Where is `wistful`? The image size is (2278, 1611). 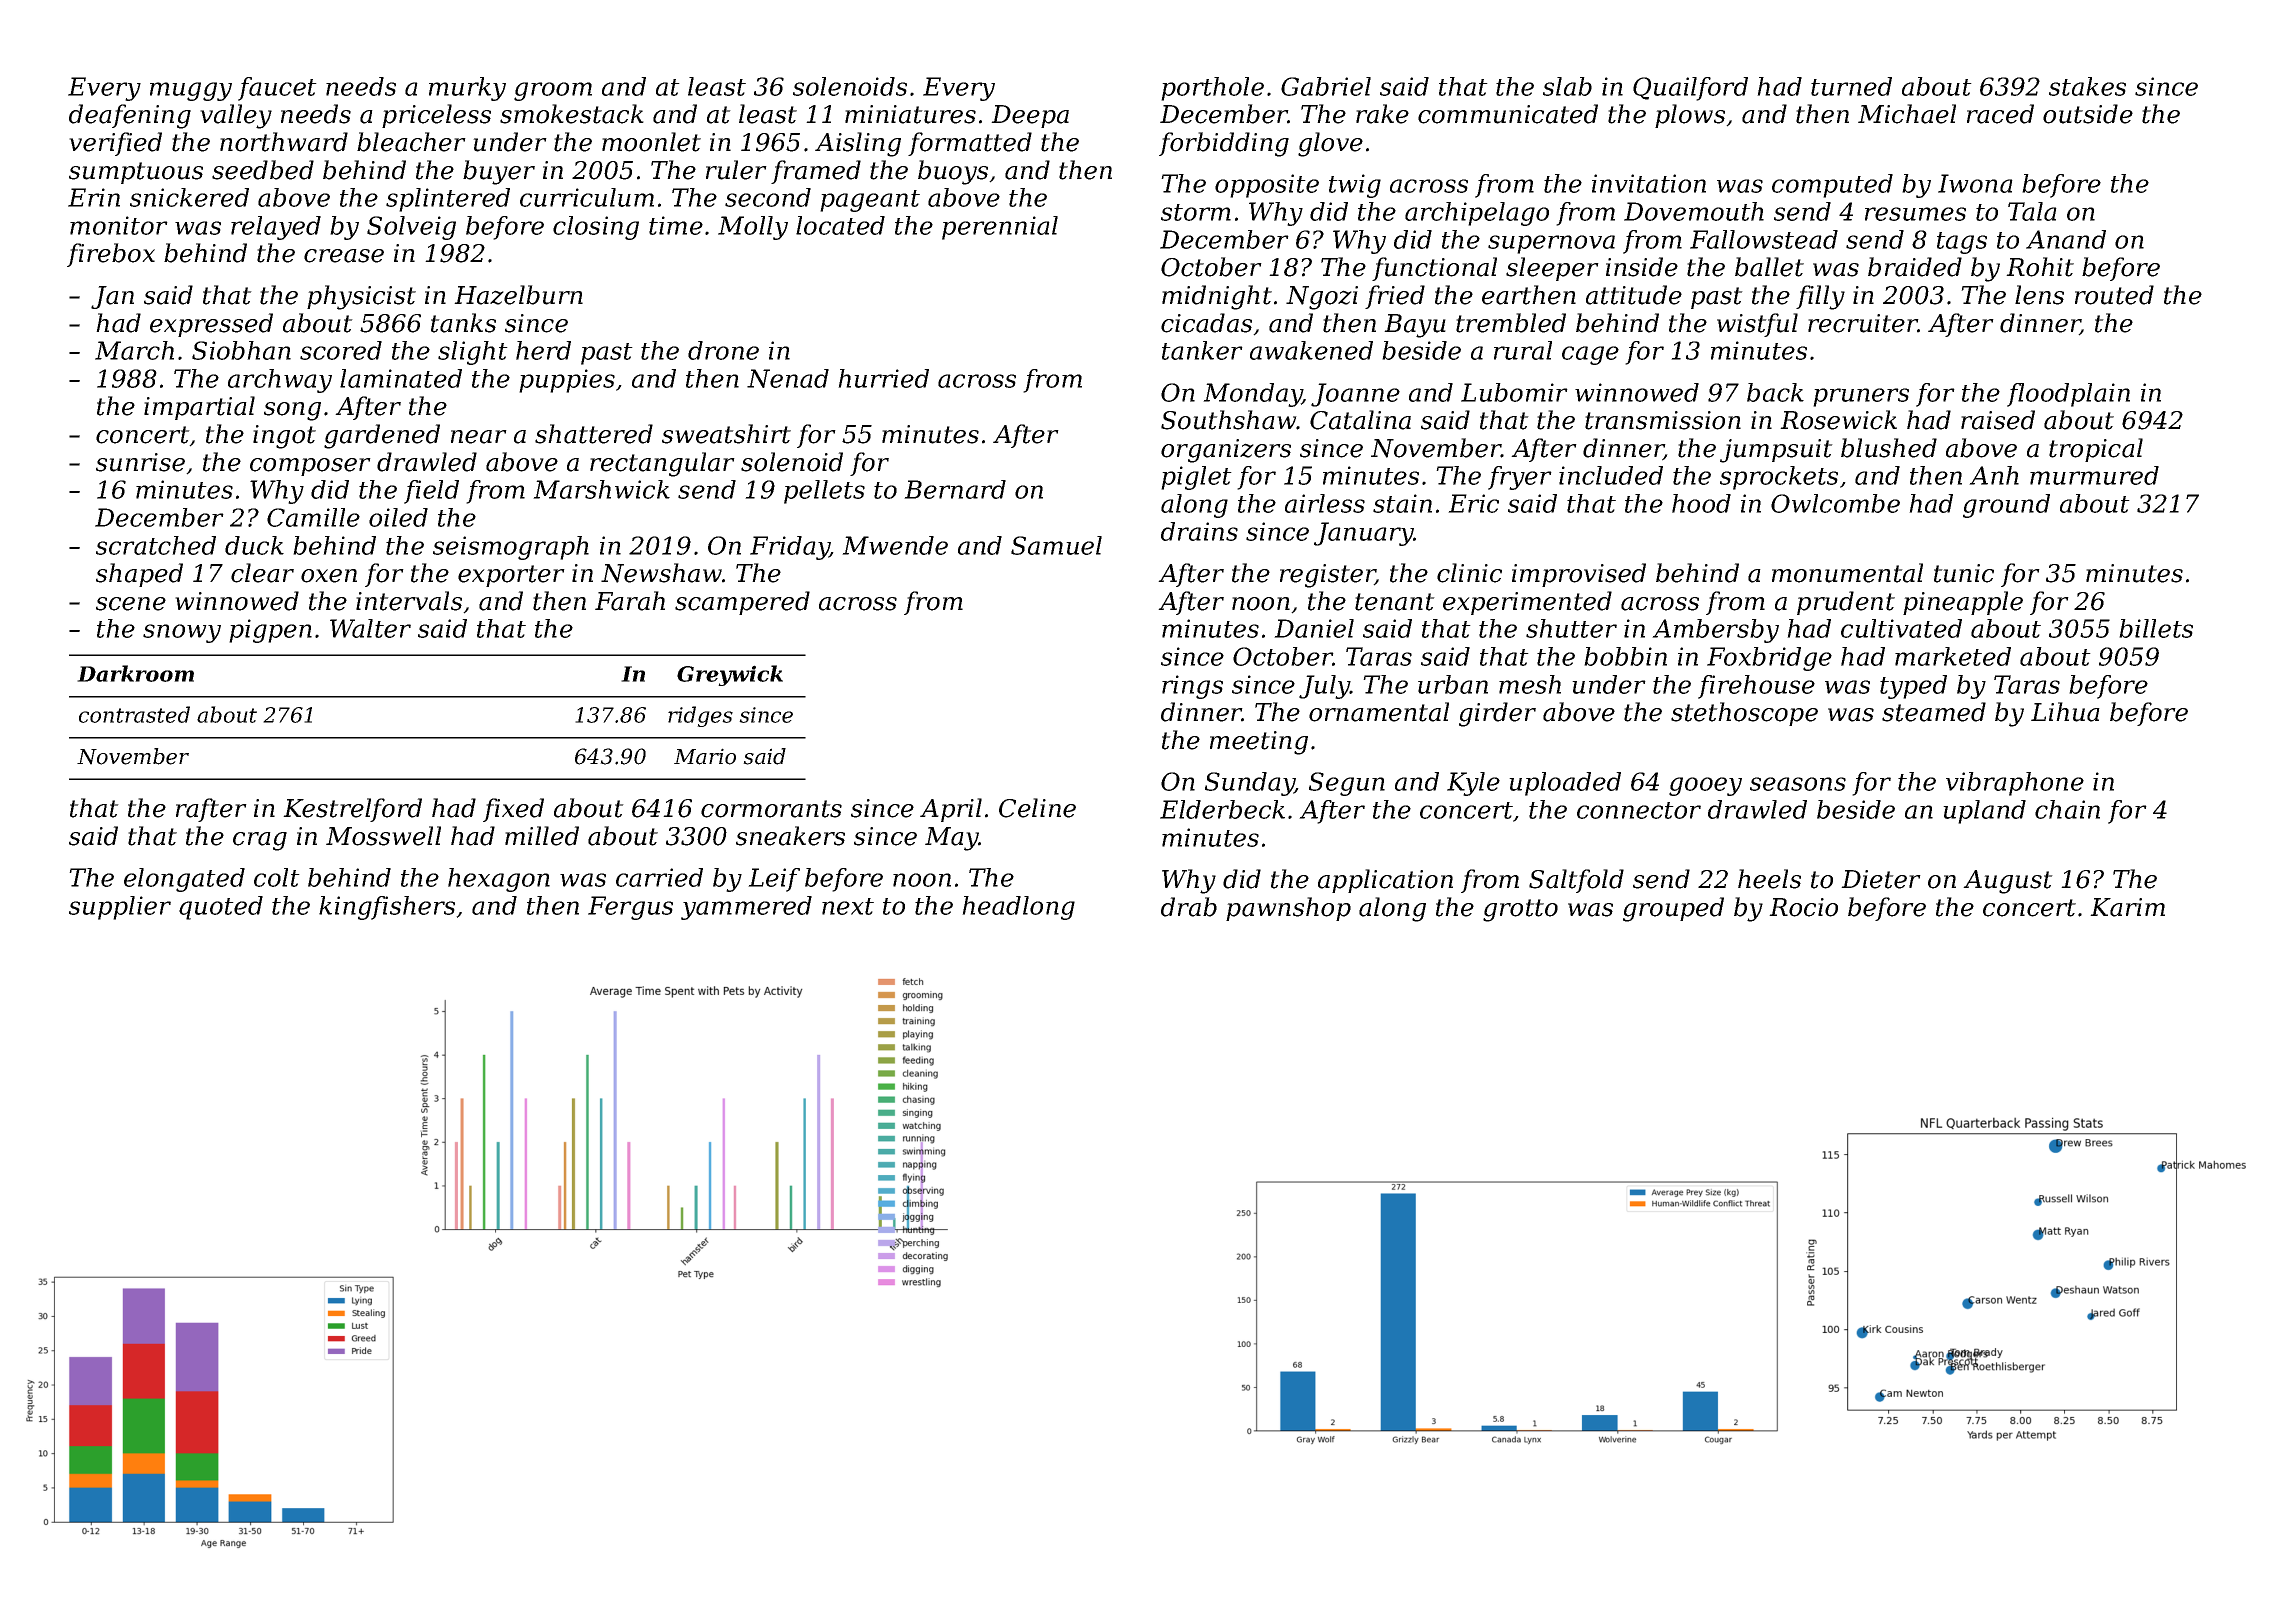
wistful is located at coordinates (1757, 325).
